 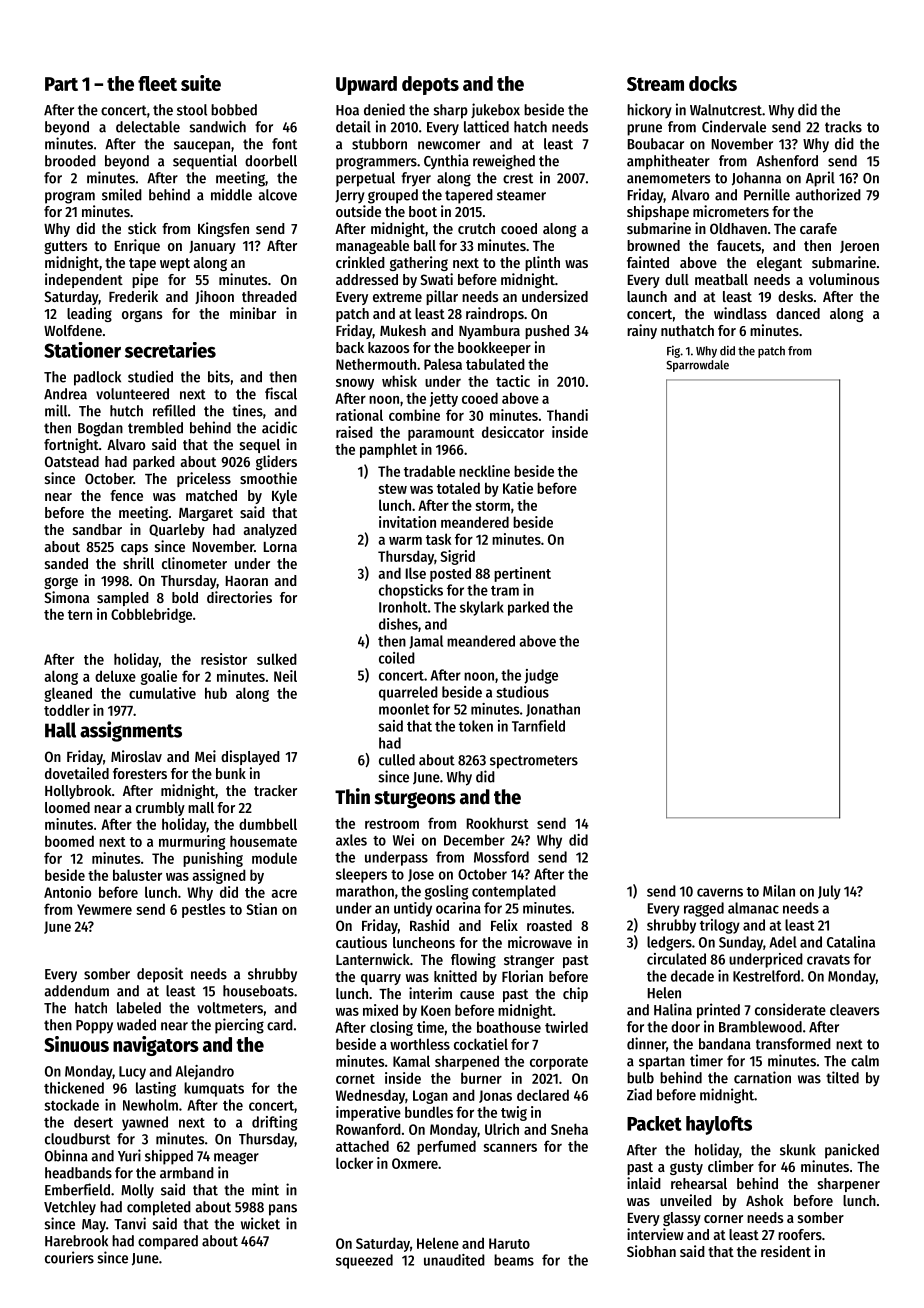 What do you see at coordinates (160, 975) in the screenshot?
I see `deposit` at bounding box center [160, 975].
